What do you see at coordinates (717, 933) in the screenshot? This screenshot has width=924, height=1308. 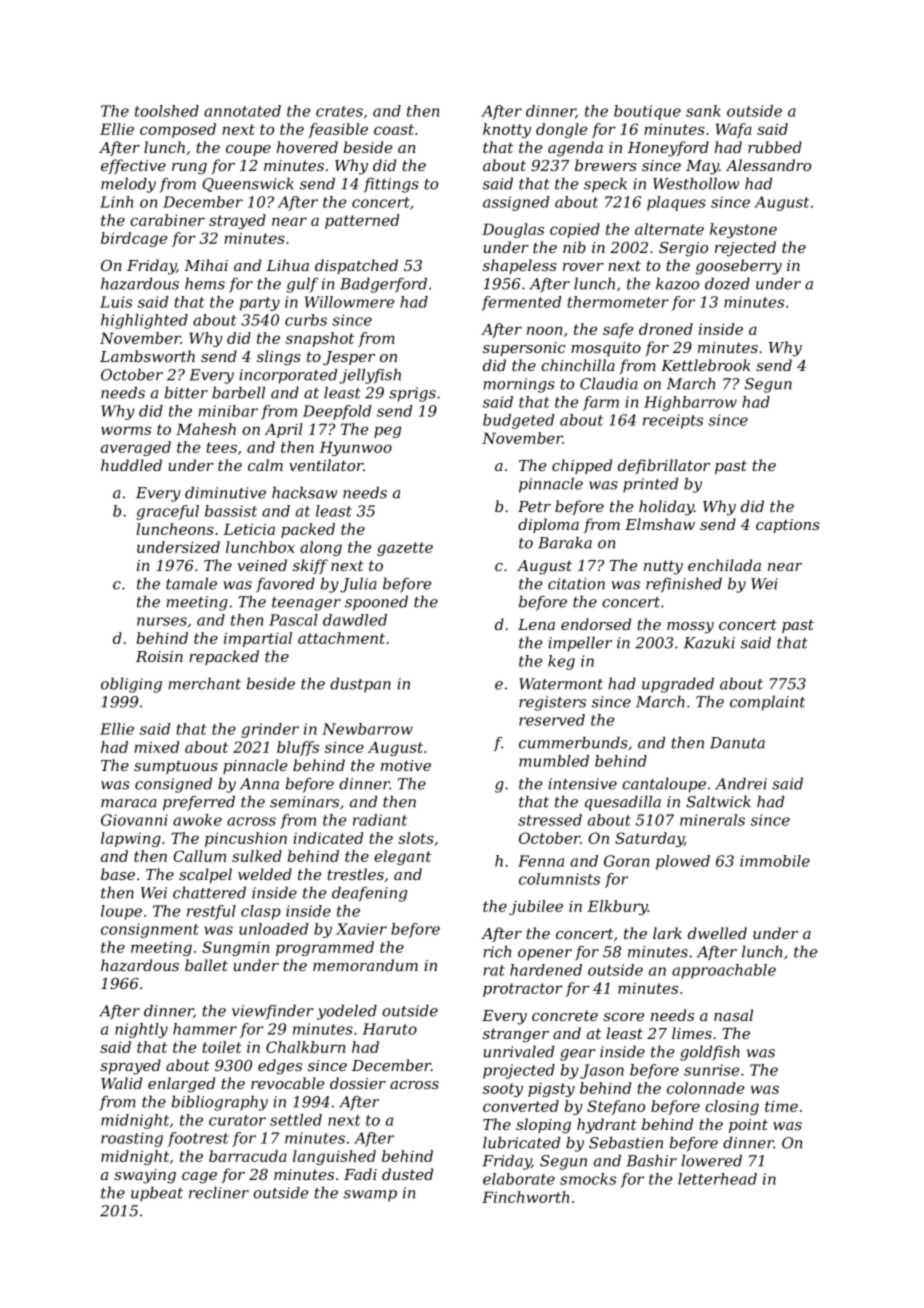 I see `dwelled` at bounding box center [717, 933].
